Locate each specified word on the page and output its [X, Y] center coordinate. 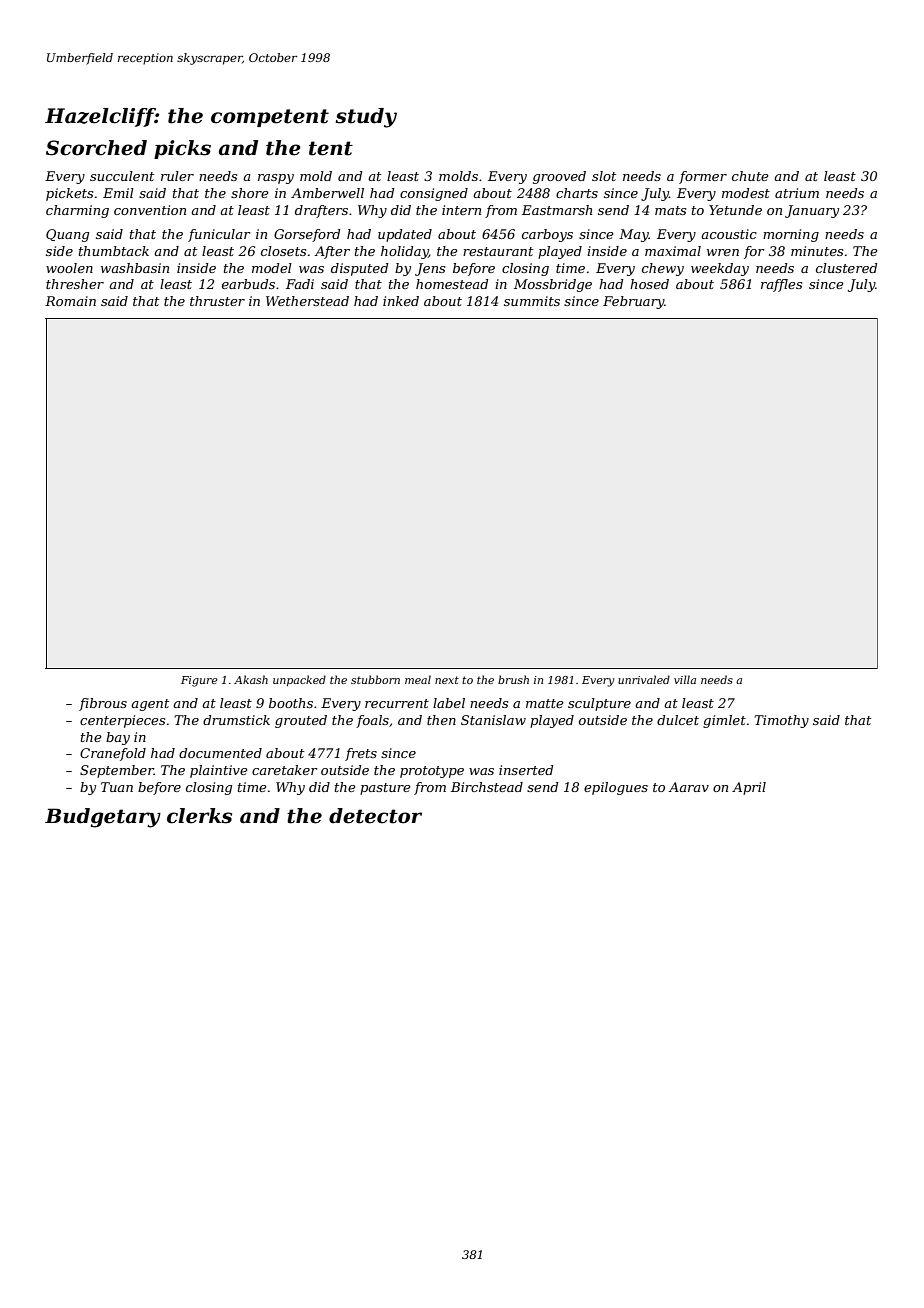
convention [150, 210]
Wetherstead [307, 301]
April [749, 788]
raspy [276, 179]
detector [375, 816]
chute [750, 176]
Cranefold [113, 754]
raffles [781, 285]
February [633, 302]
